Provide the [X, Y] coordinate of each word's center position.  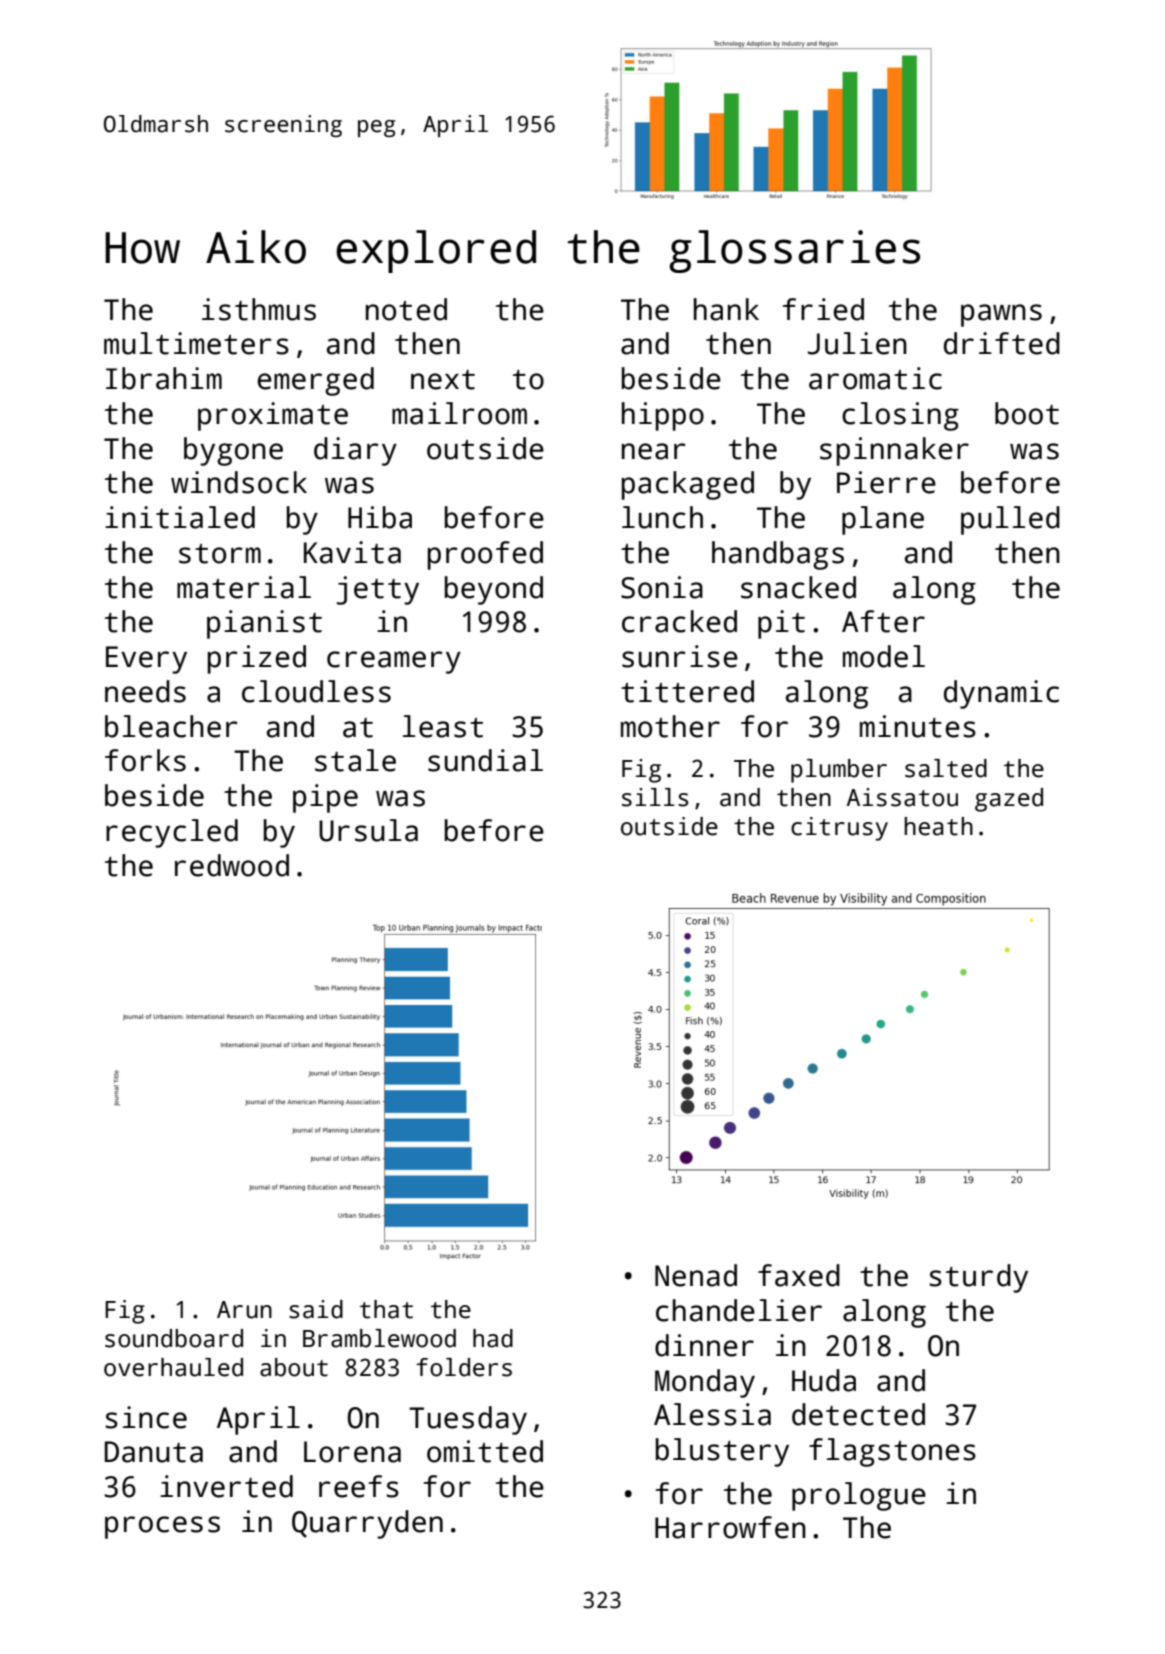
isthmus [259, 309]
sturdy [978, 1278]
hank [726, 309]
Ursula [368, 830]
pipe [325, 798]
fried [823, 309]
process [162, 1527]
